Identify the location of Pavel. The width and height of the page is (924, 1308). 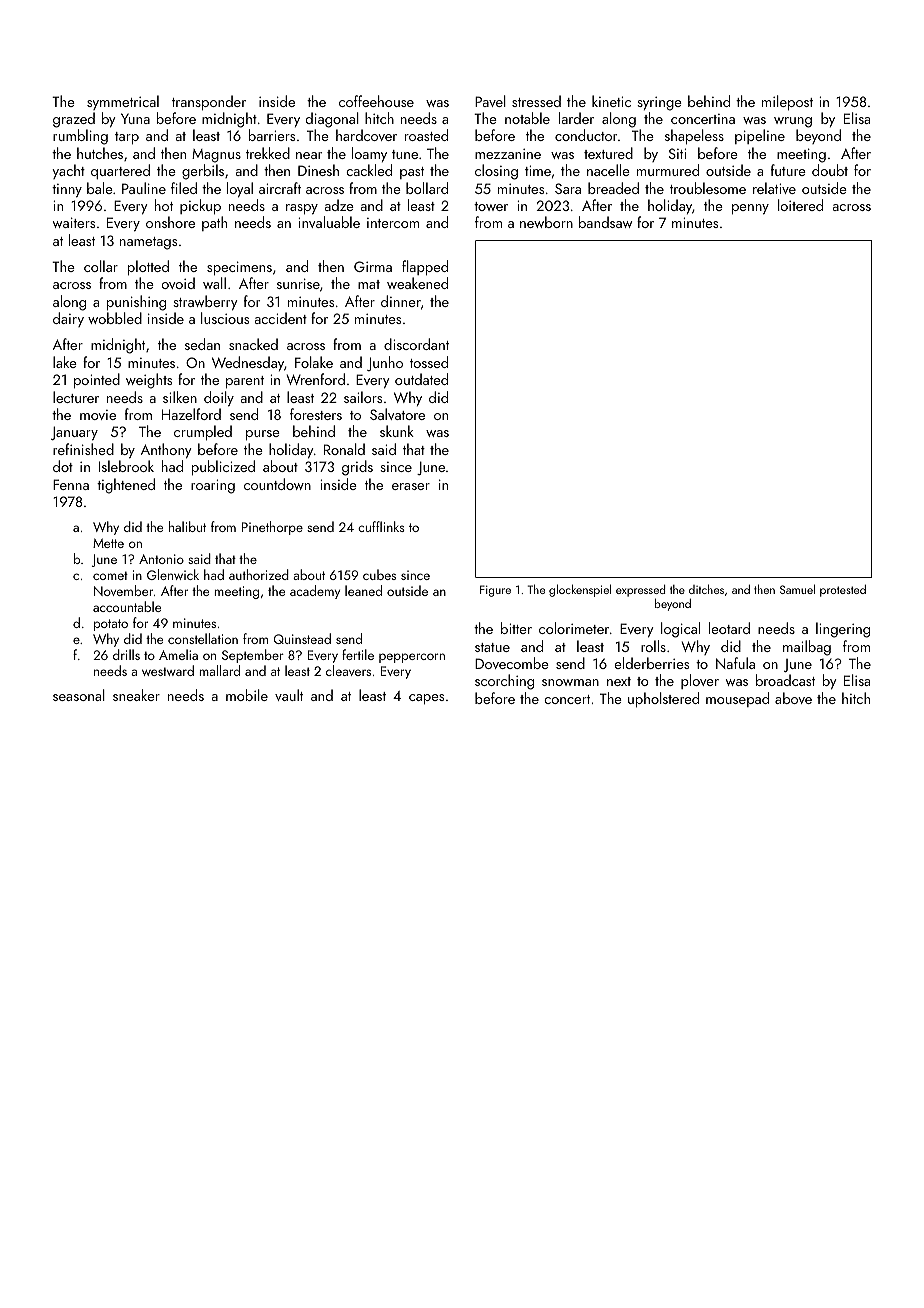
(490, 101).
